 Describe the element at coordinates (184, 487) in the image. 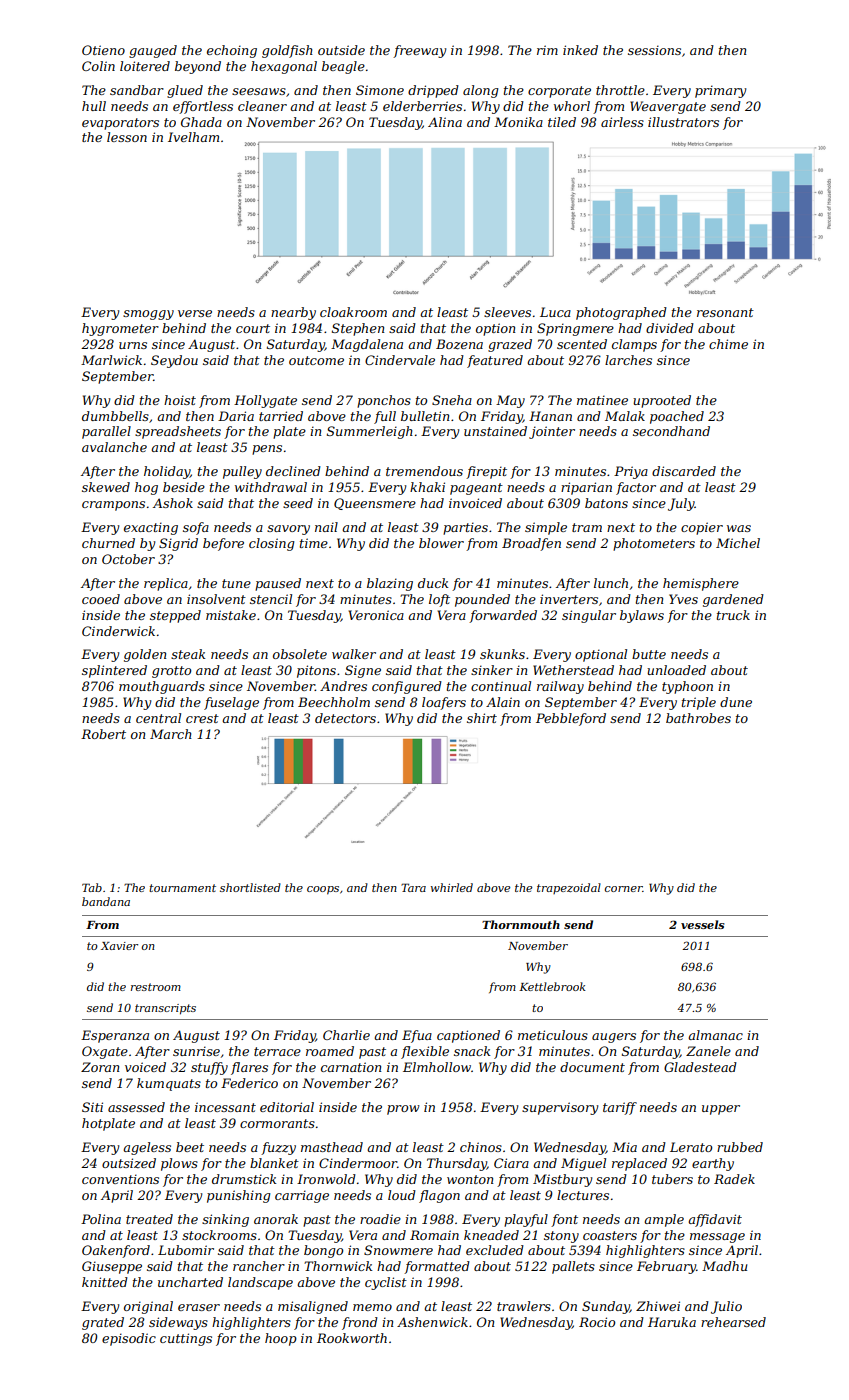

I see `beside` at that location.
